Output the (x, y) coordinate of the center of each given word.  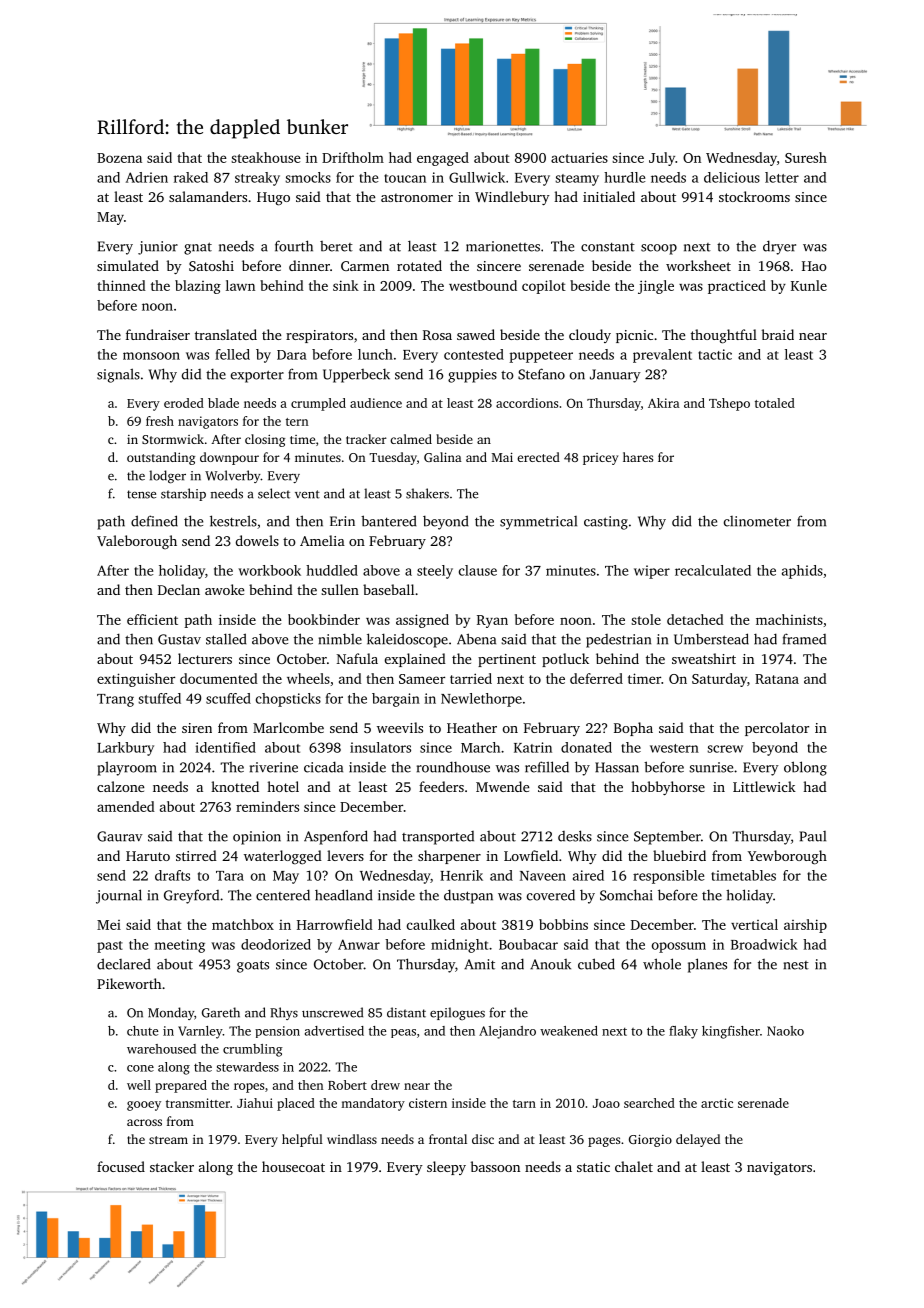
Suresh (806, 157)
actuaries (579, 158)
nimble (340, 639)
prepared (181, 1086)
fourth (294, 246)
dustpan (468, 896)
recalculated (713, 570)
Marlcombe (288, 727)
